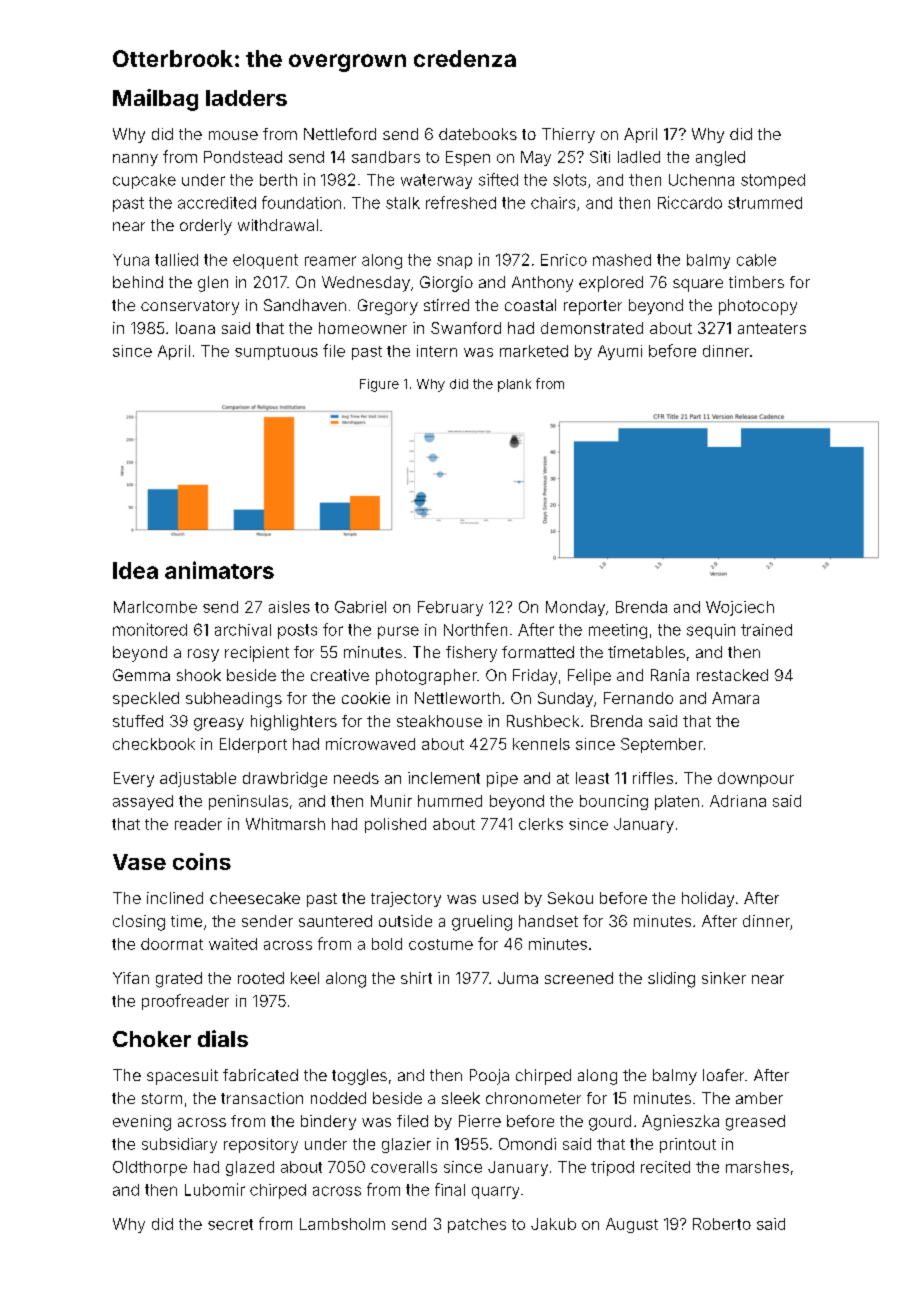 This screenshot has width=924, height=1308. Describe the element at coordinates (758, 307) in the screenshot. I see `photocopy` at that location.
